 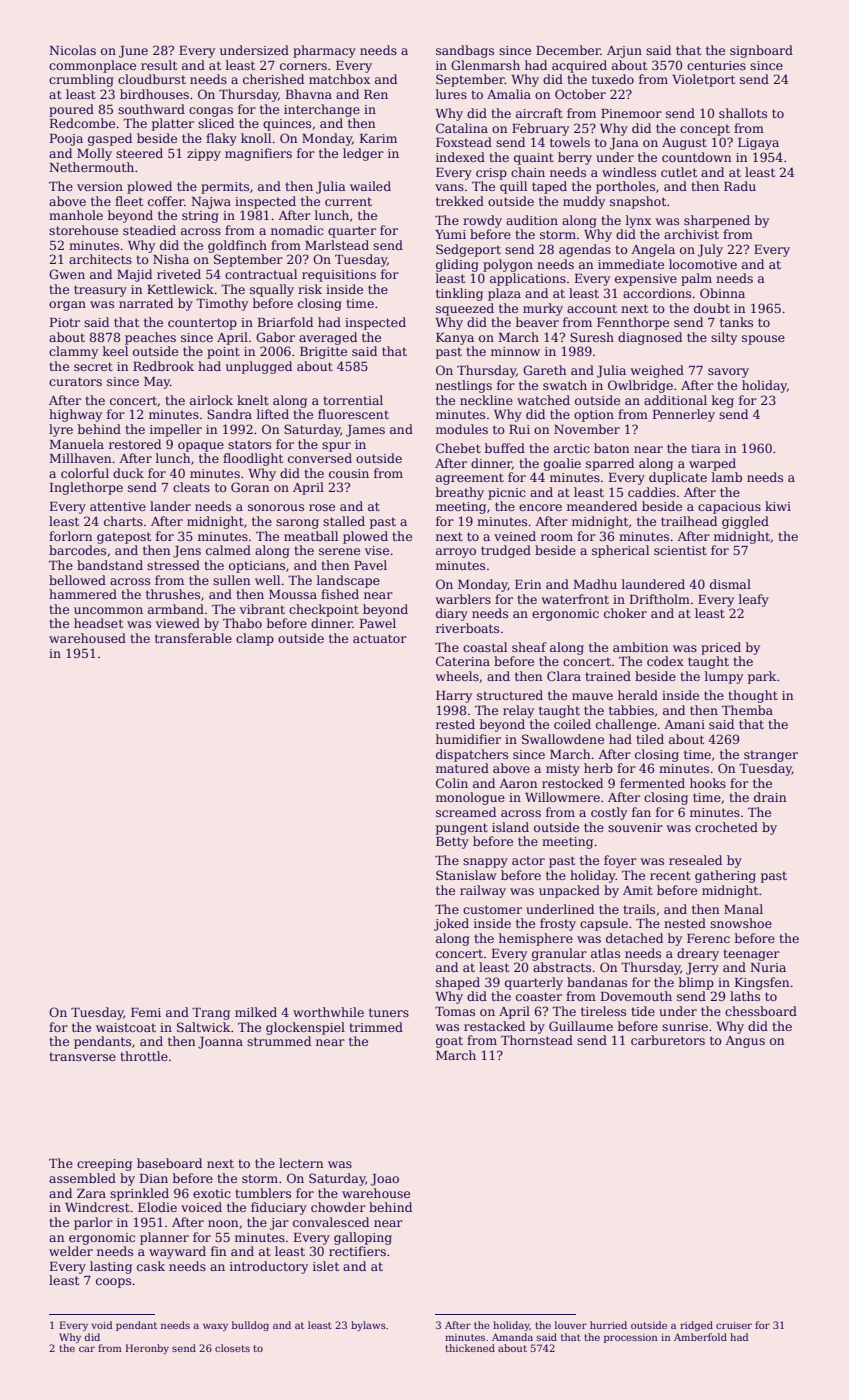 I want to click on breathy, so click(x=460, y=493).
